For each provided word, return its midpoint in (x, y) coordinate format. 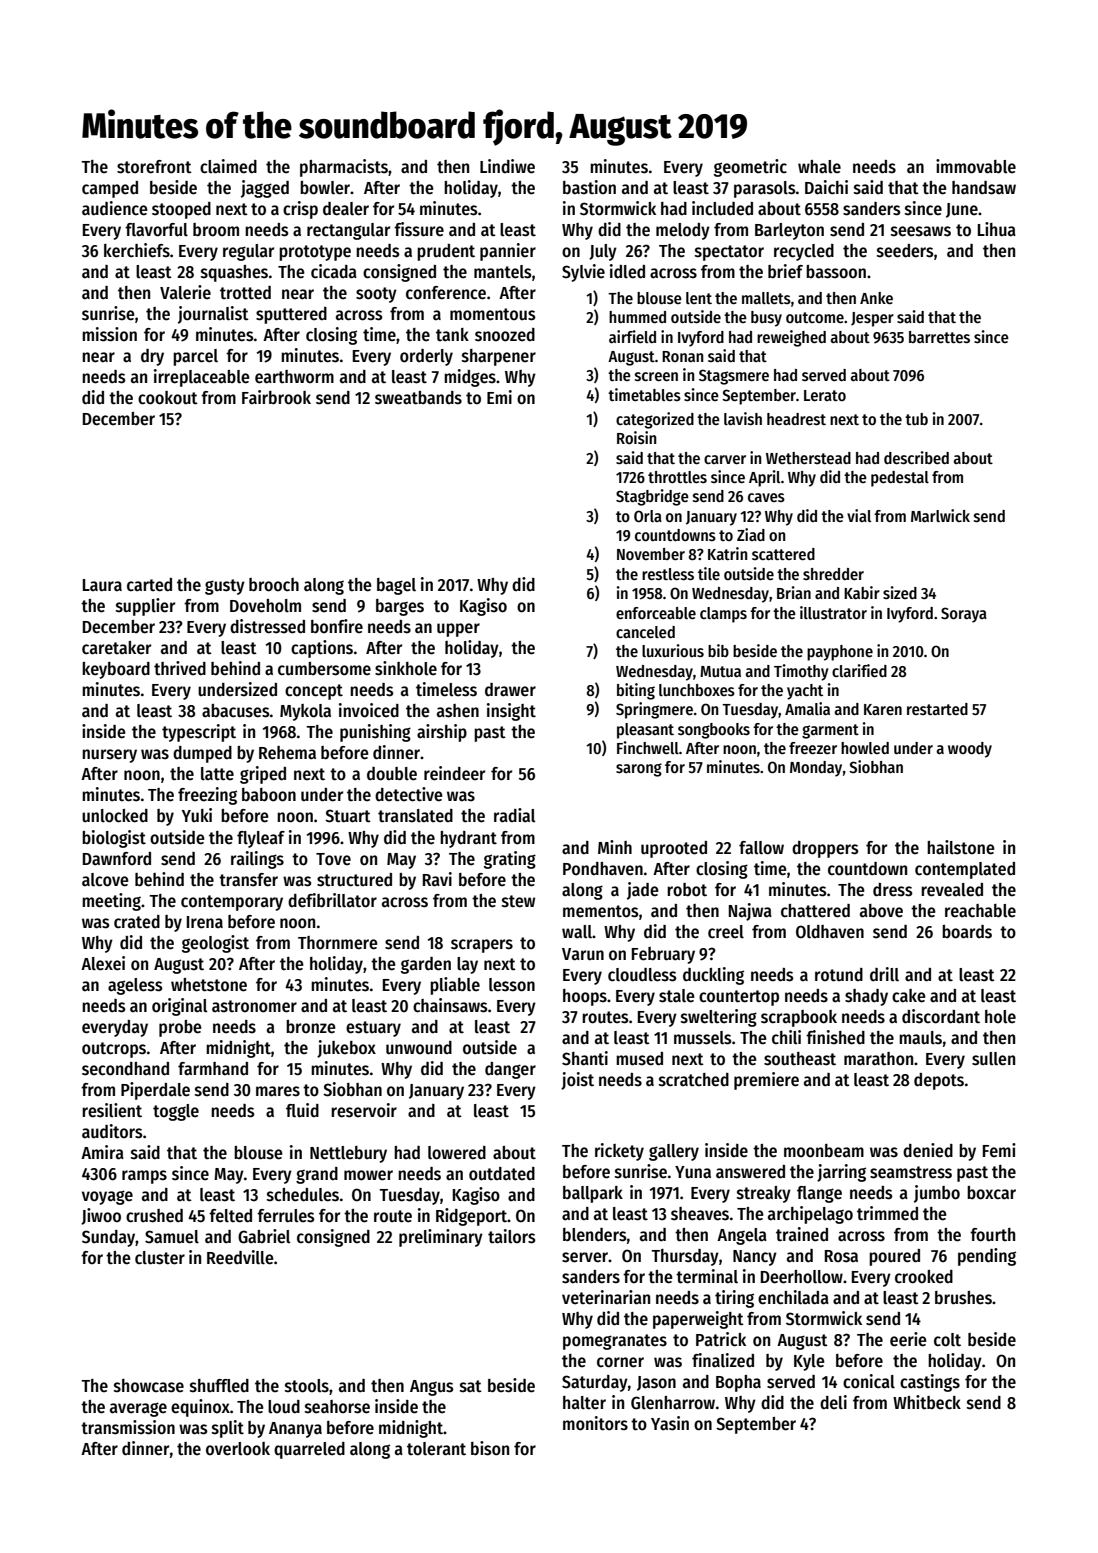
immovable (976, 166)
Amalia (807, 708)
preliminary (441, 1238)
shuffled (219, 1386)
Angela (742, 1236)
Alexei (103, 963)
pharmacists (344, 168)
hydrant (468, 839)
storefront (154, 167)
